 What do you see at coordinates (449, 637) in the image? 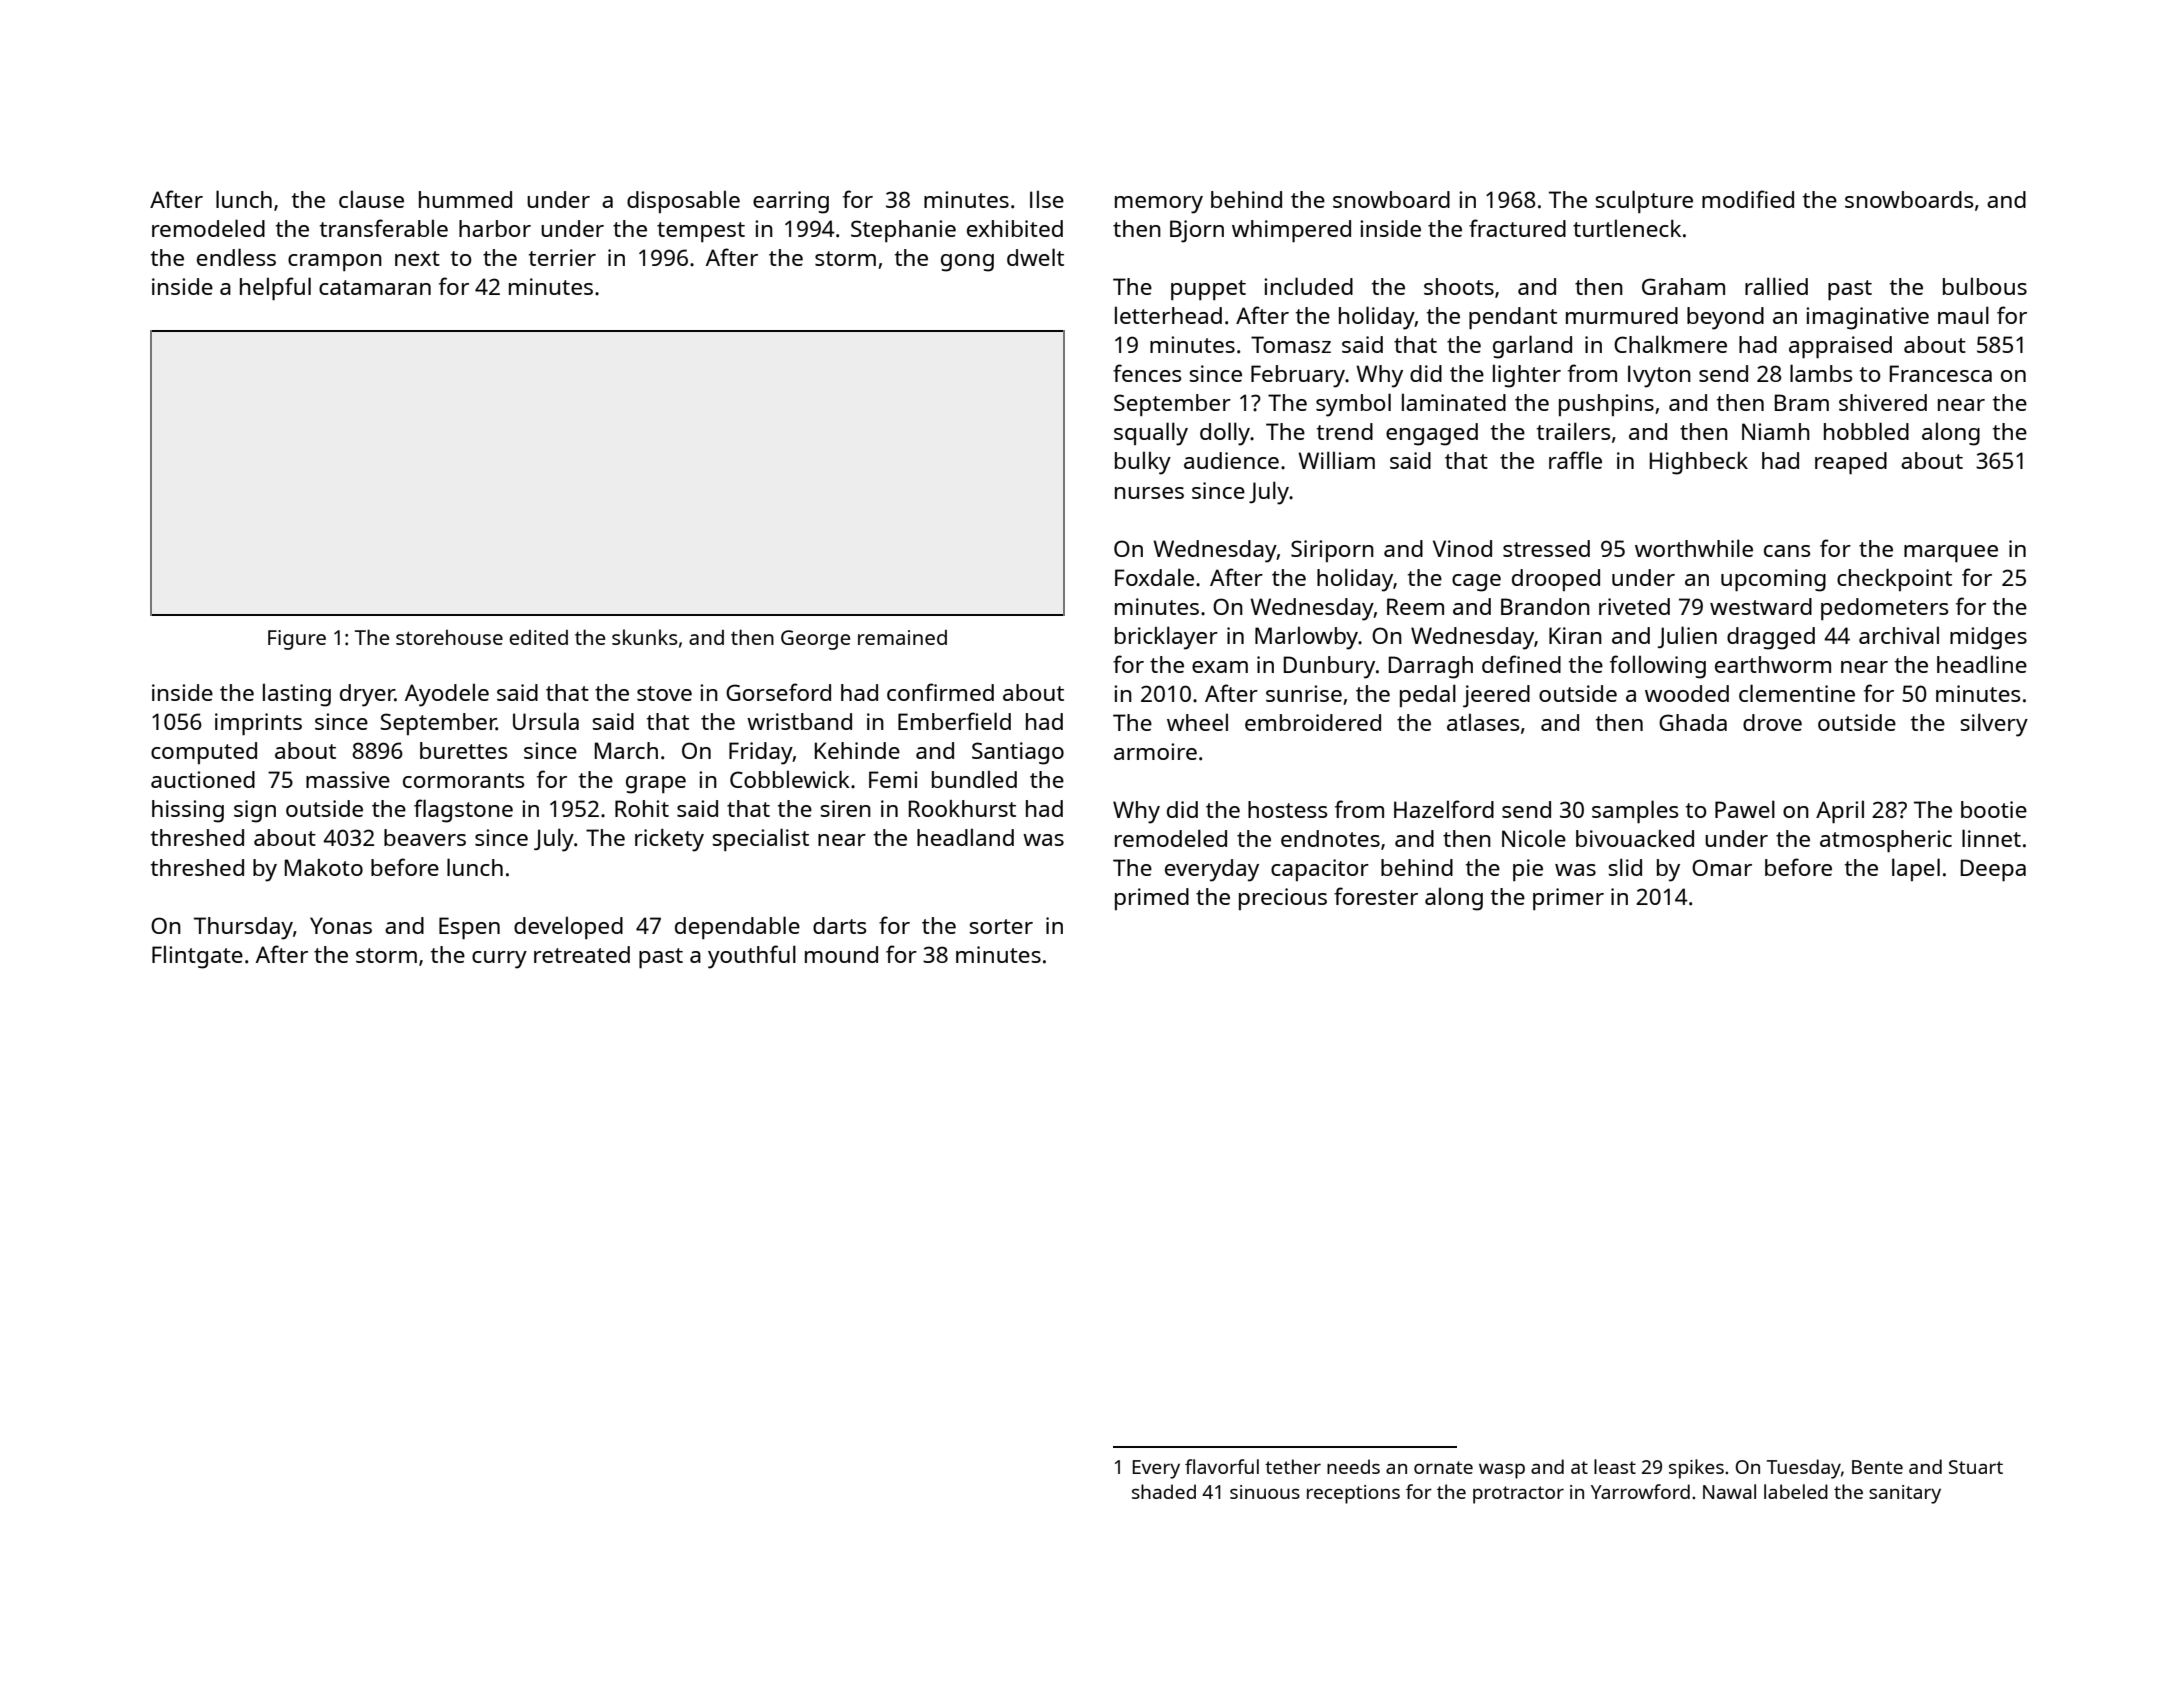
I see `storehouse` at bounding box center [449, 637].
